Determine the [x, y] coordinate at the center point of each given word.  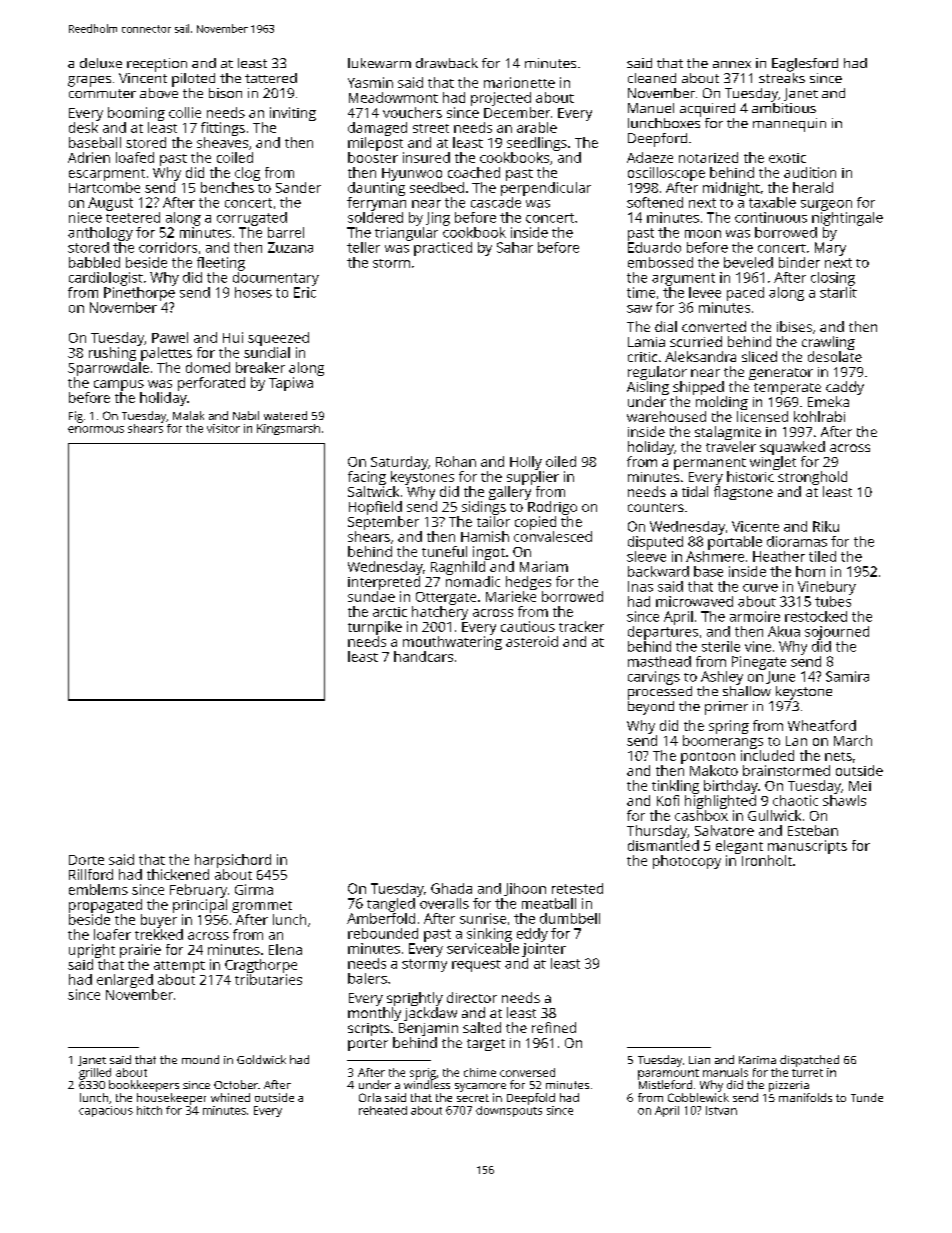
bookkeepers [144, 1086]
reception [157, 65]
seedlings [537, 144]
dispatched [809, 1061]
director [472, 997]
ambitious [784, 108]
